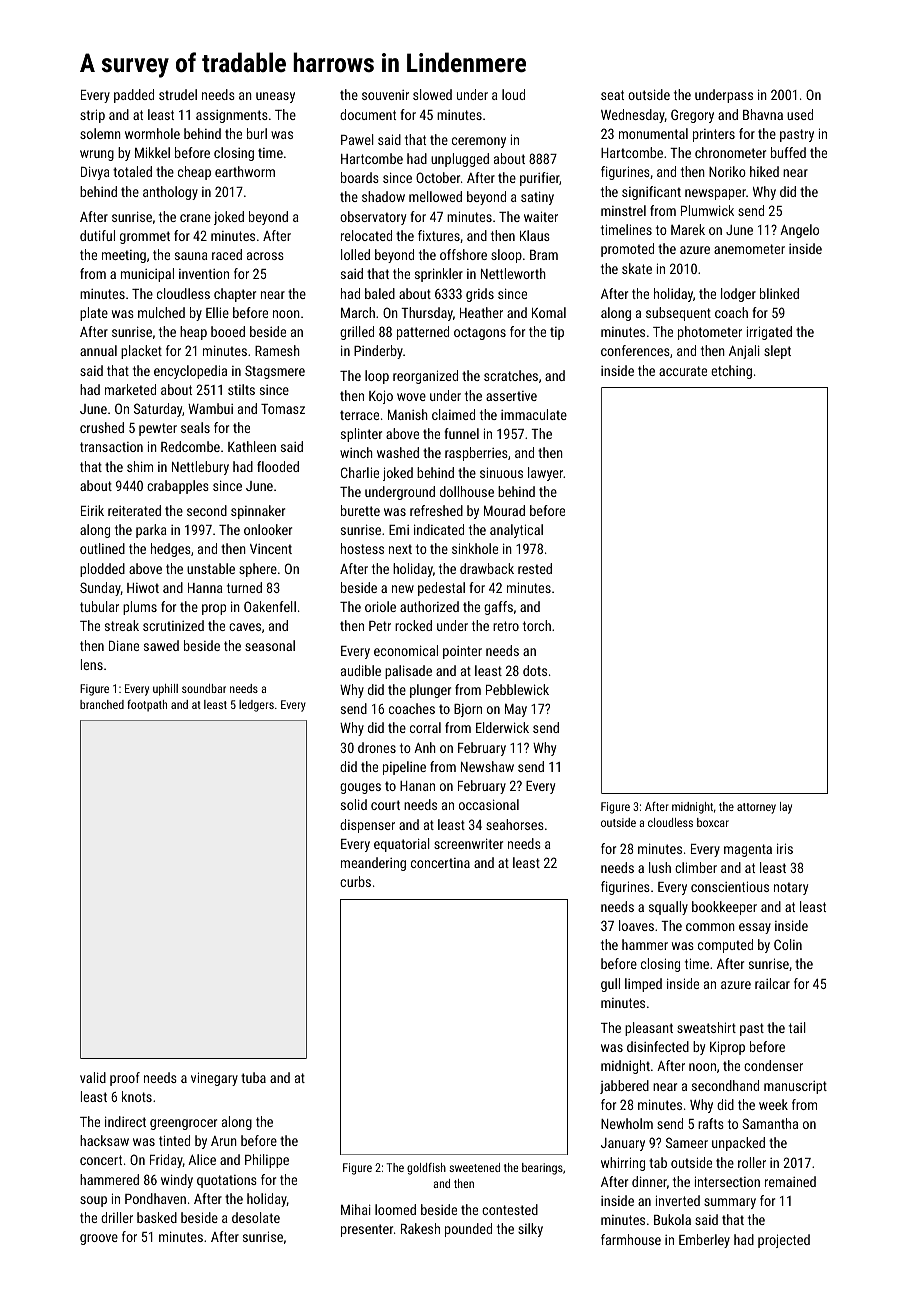 This screenshot has width=908, height=1316. I want to click on gull, so click(610, 985).
